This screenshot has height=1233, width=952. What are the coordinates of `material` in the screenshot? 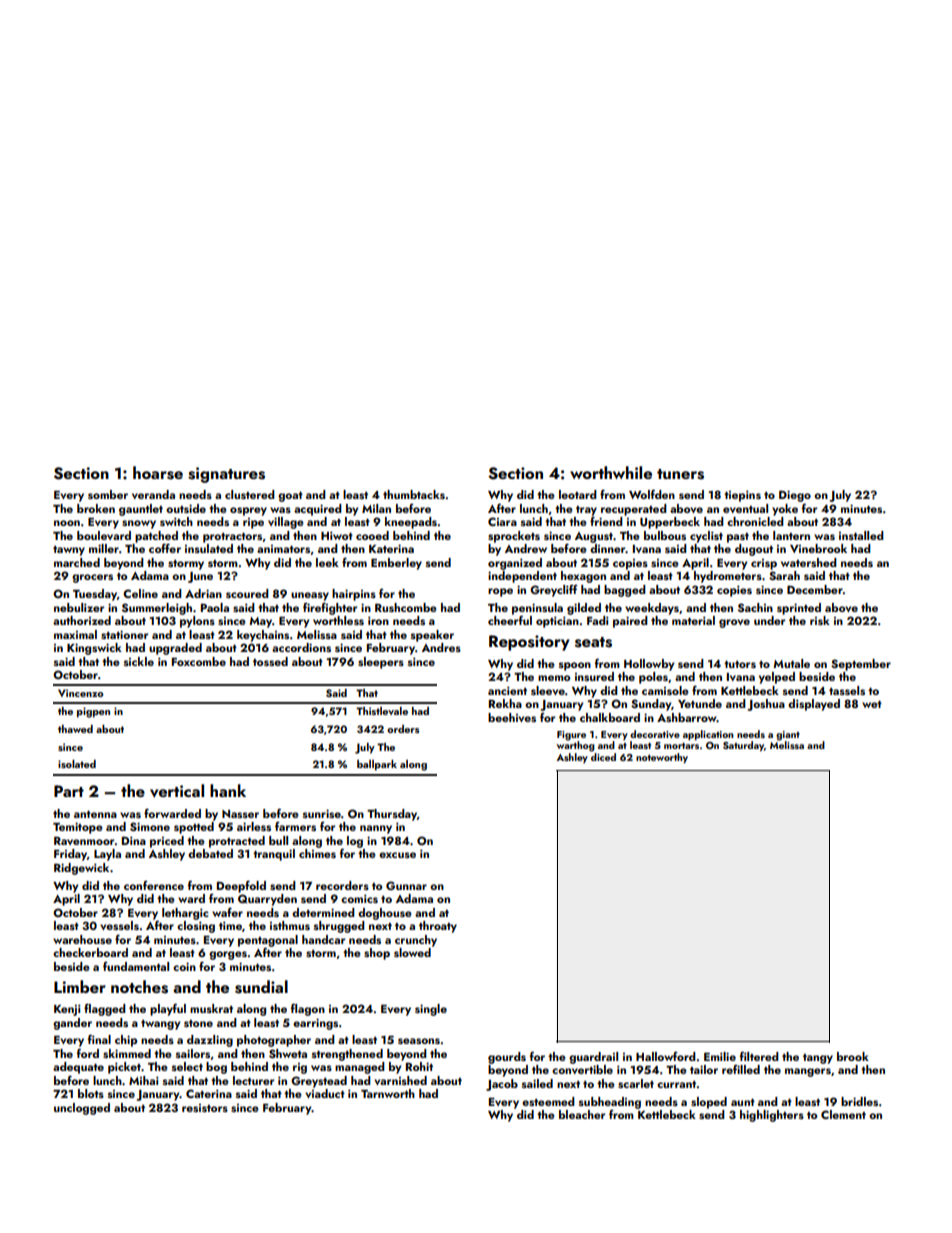 It's located at (693, 620).
